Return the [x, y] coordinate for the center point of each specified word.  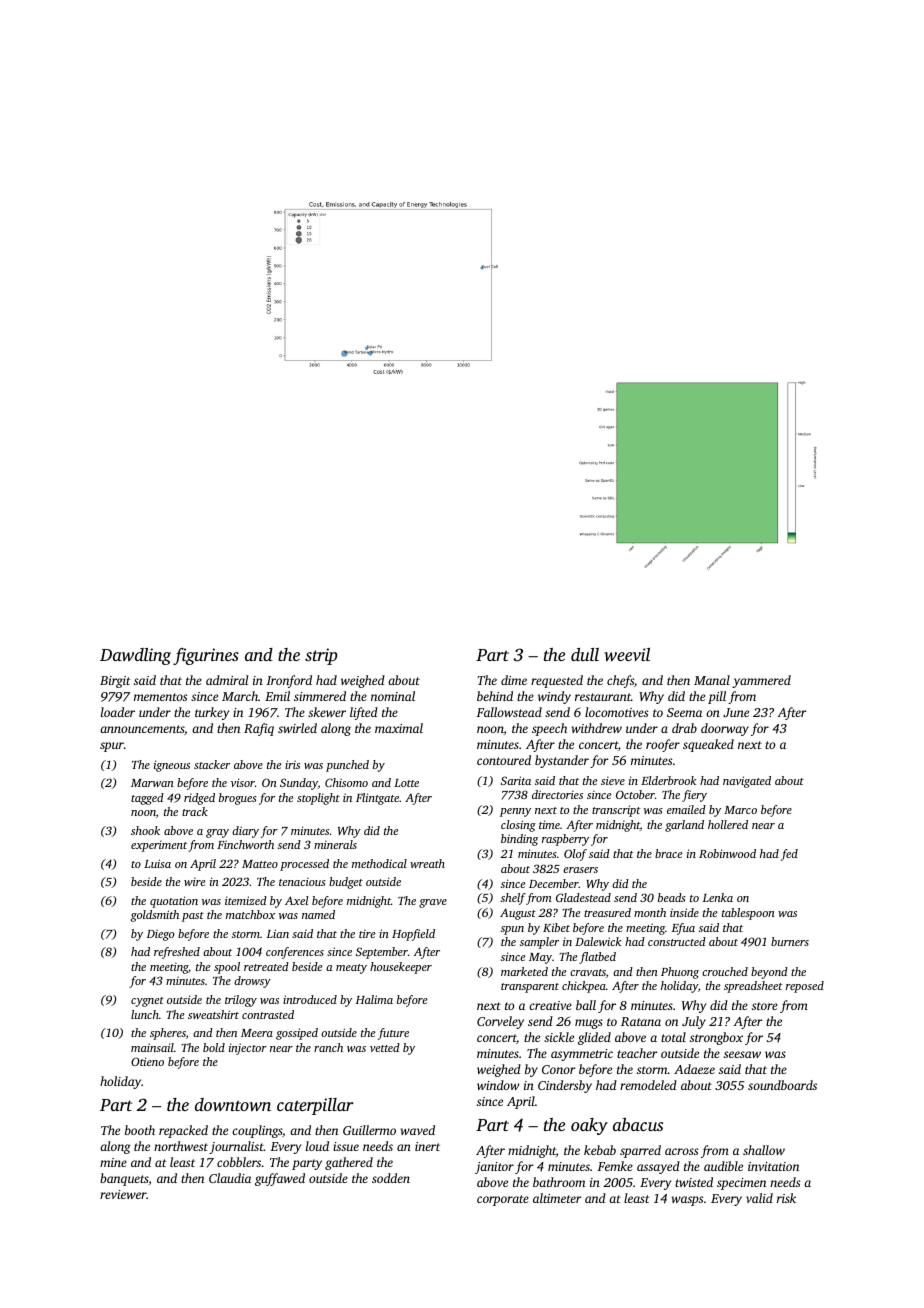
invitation [773, 1166]
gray [217, 833]
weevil [627, 654]
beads [672, 897]
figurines [206, 656]
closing [518, 826]
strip [321, 656]
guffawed [280, 1179]
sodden [391, 1178]
